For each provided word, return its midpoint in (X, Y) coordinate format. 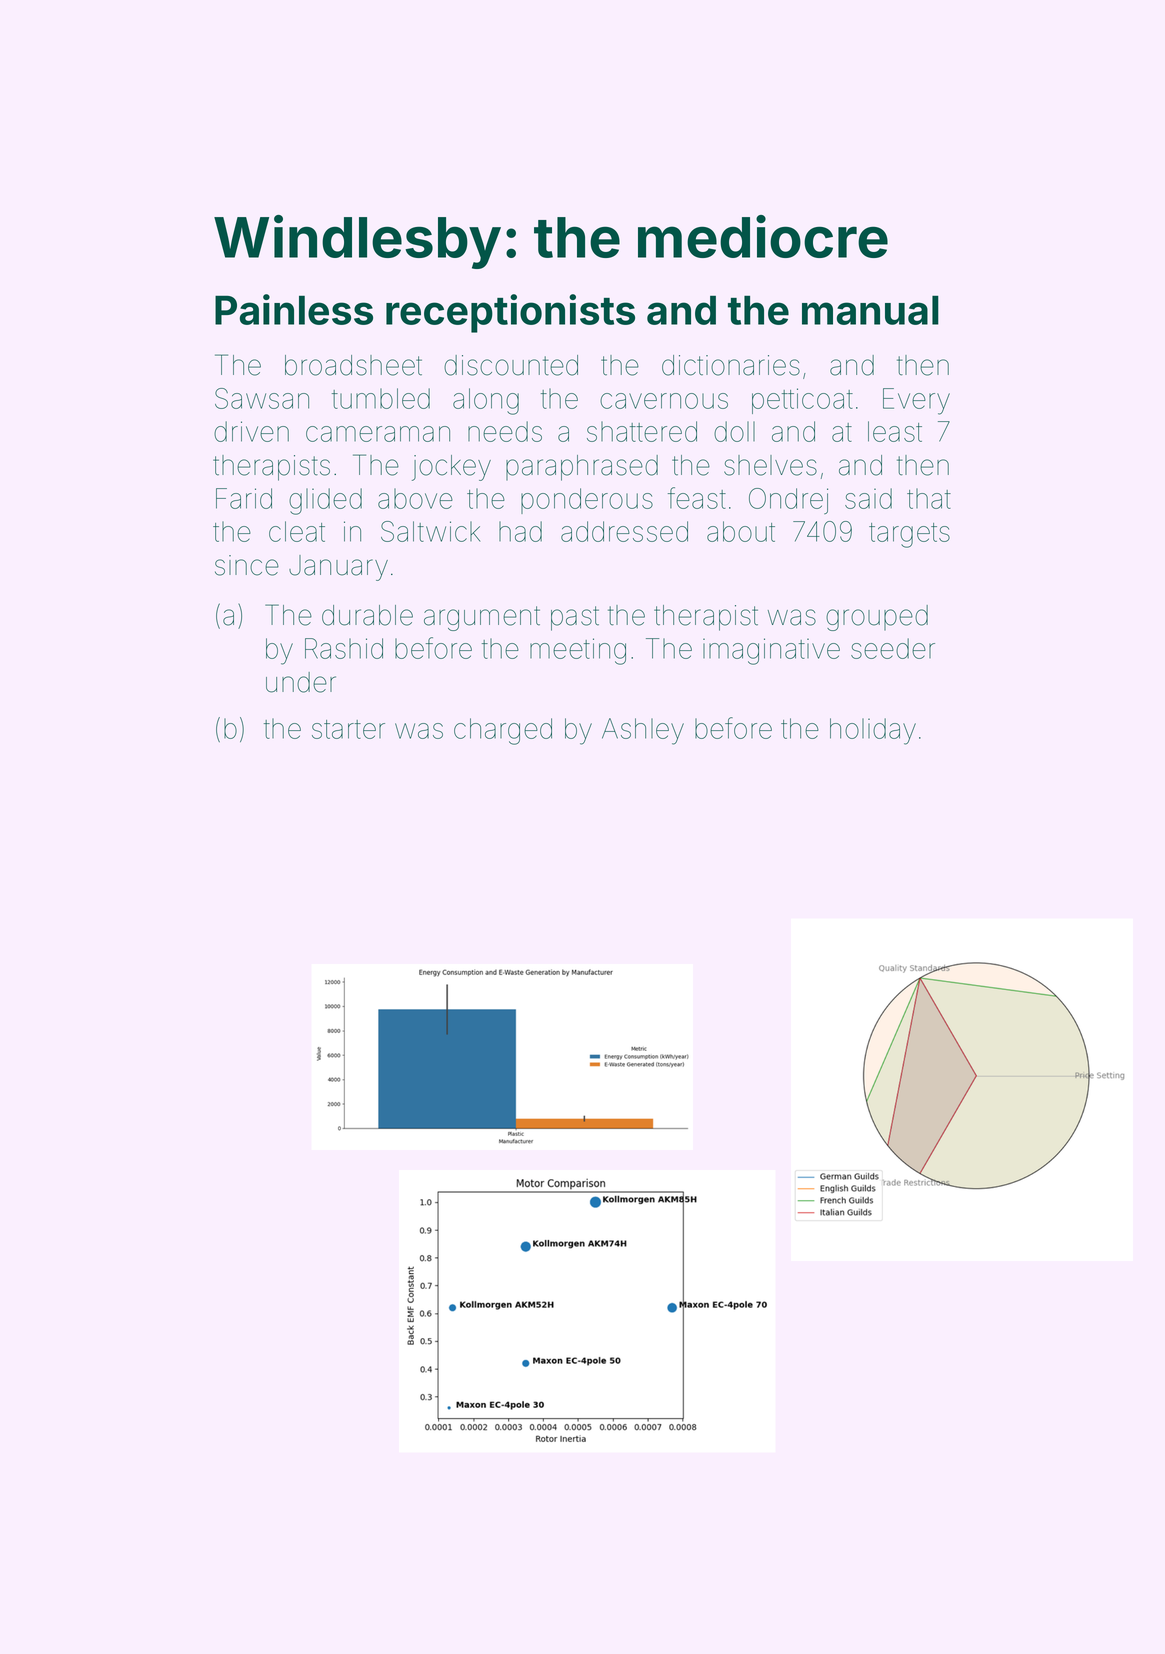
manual (870, 310)
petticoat (802, 401)
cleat (297, 531)
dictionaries (731, 365)
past (575, 618)
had (520, 531)
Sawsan (262, 398)
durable (367, 615)
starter (348, 729)
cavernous (664, 401)
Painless (294, 309)
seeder (893, 648)
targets (909, 535)
